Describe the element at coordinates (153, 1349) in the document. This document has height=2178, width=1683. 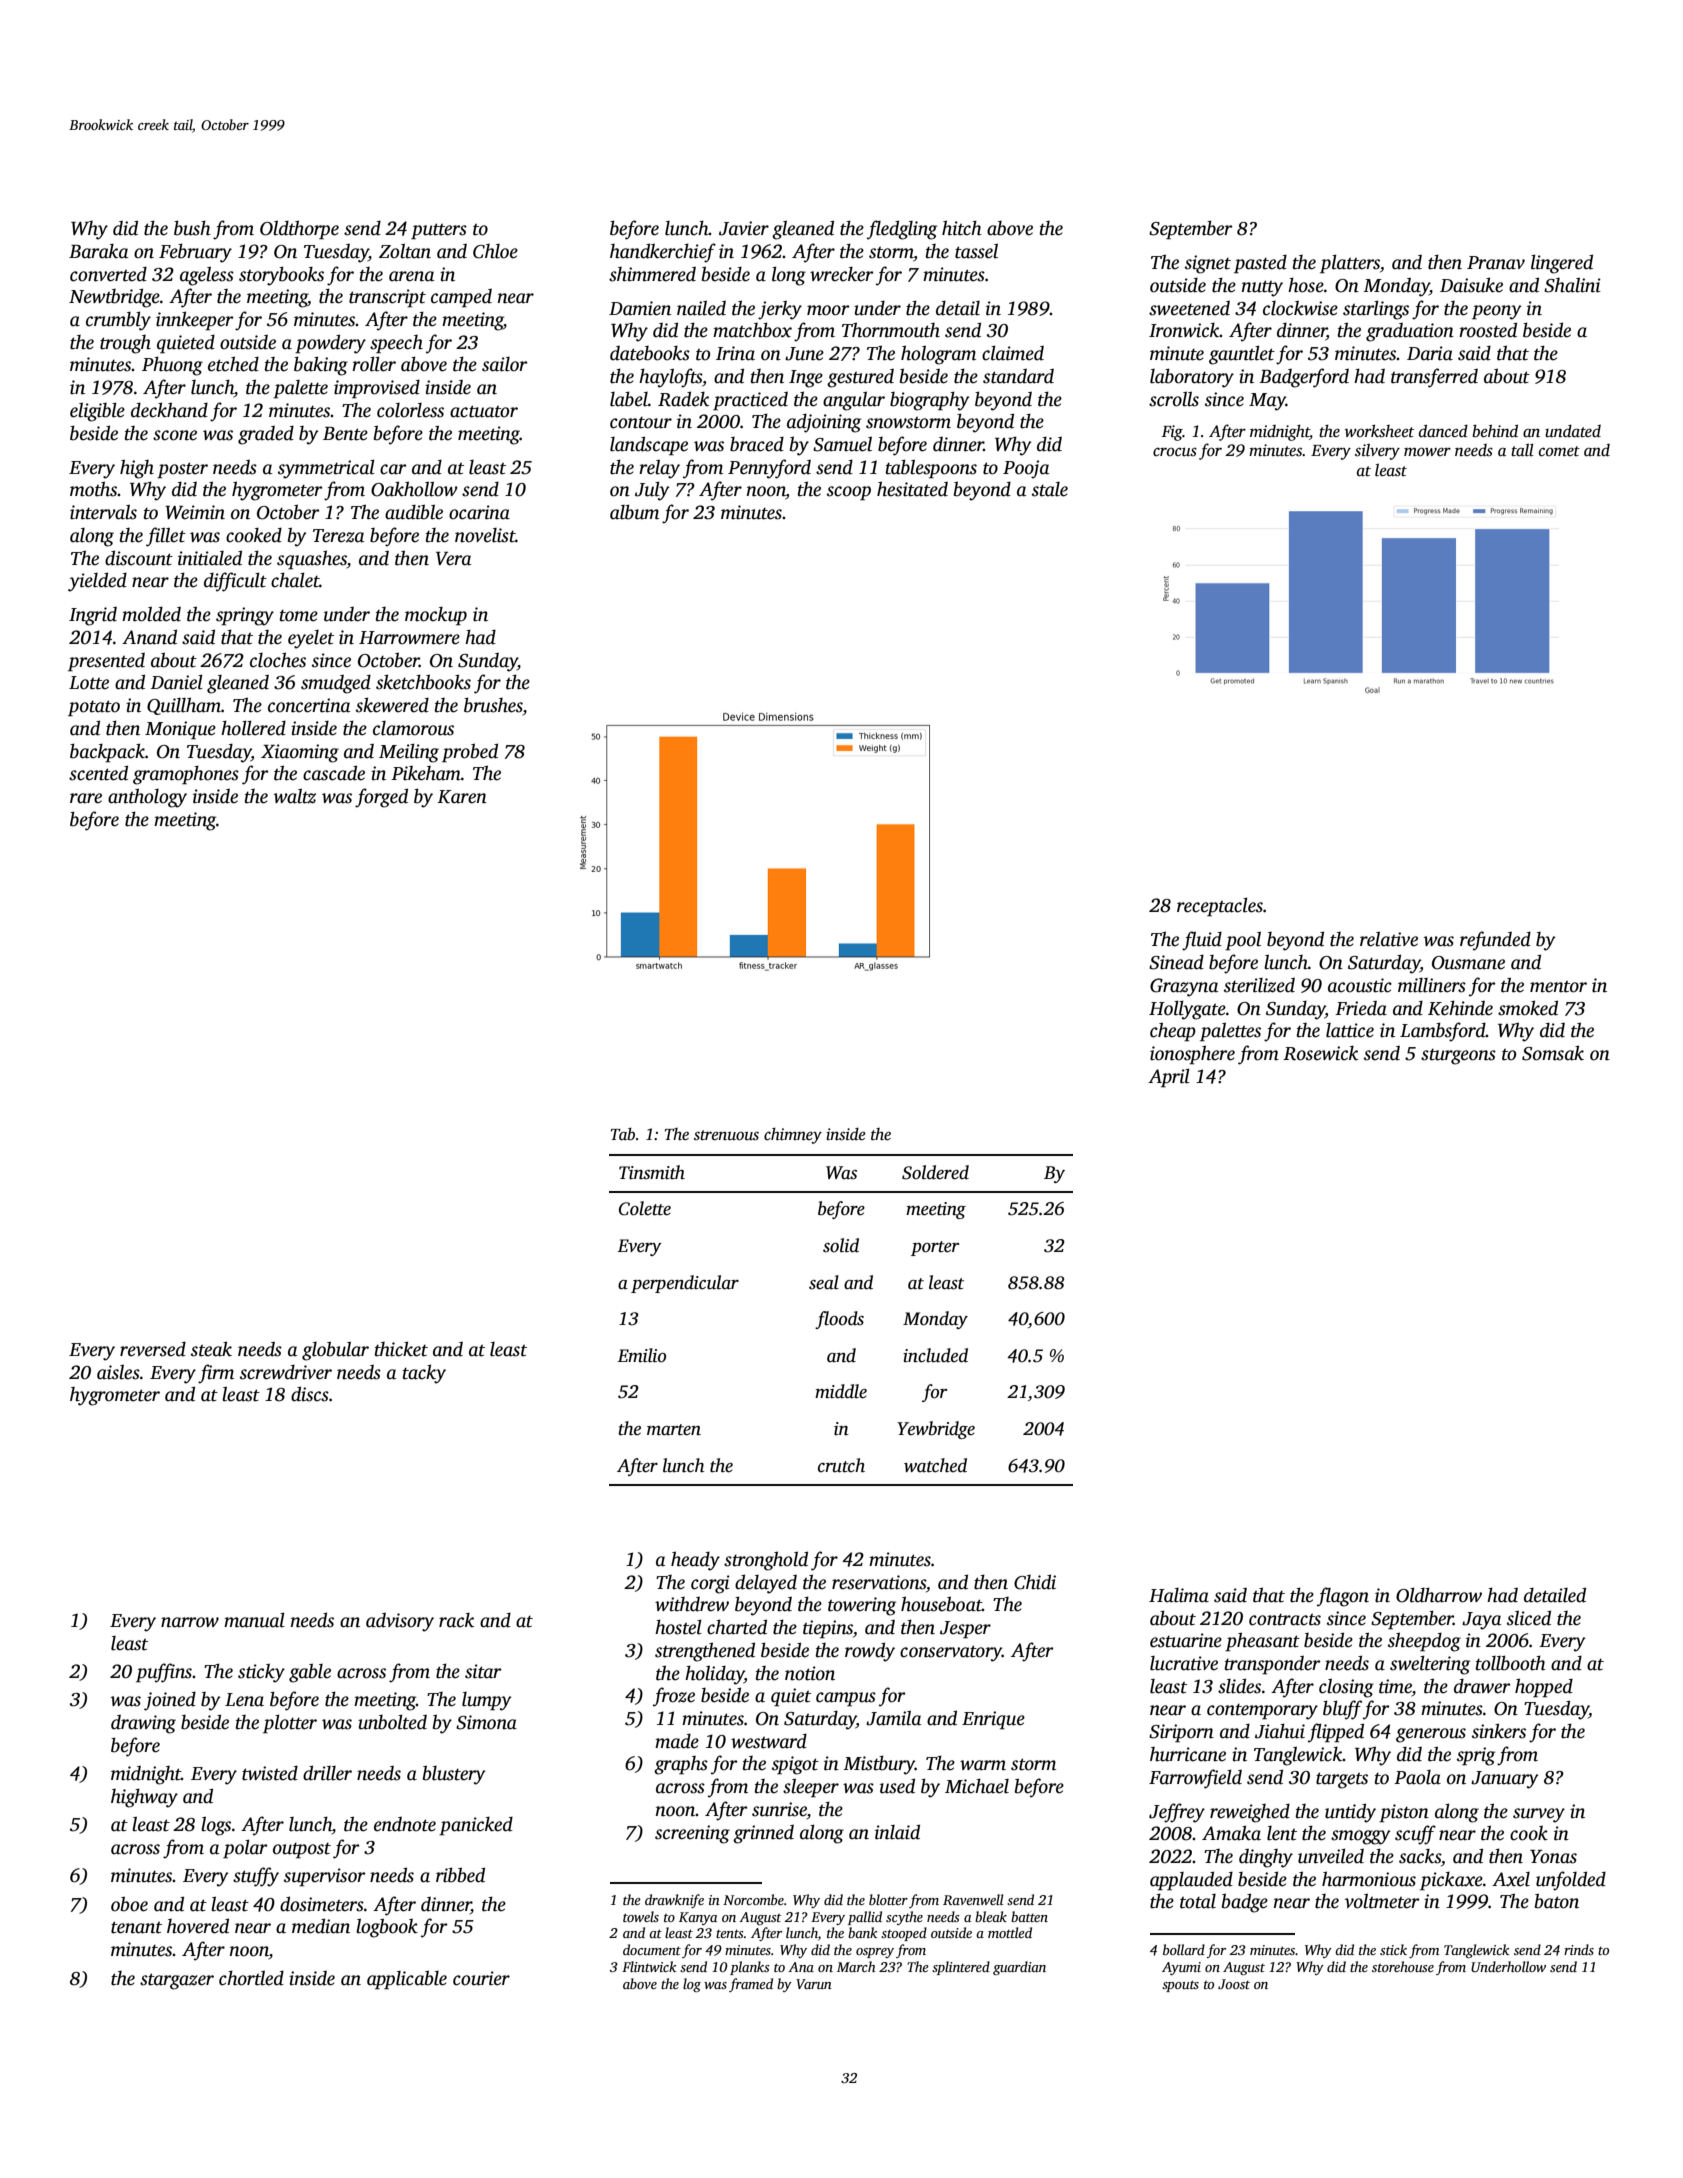
I see `reversed` at that location.
